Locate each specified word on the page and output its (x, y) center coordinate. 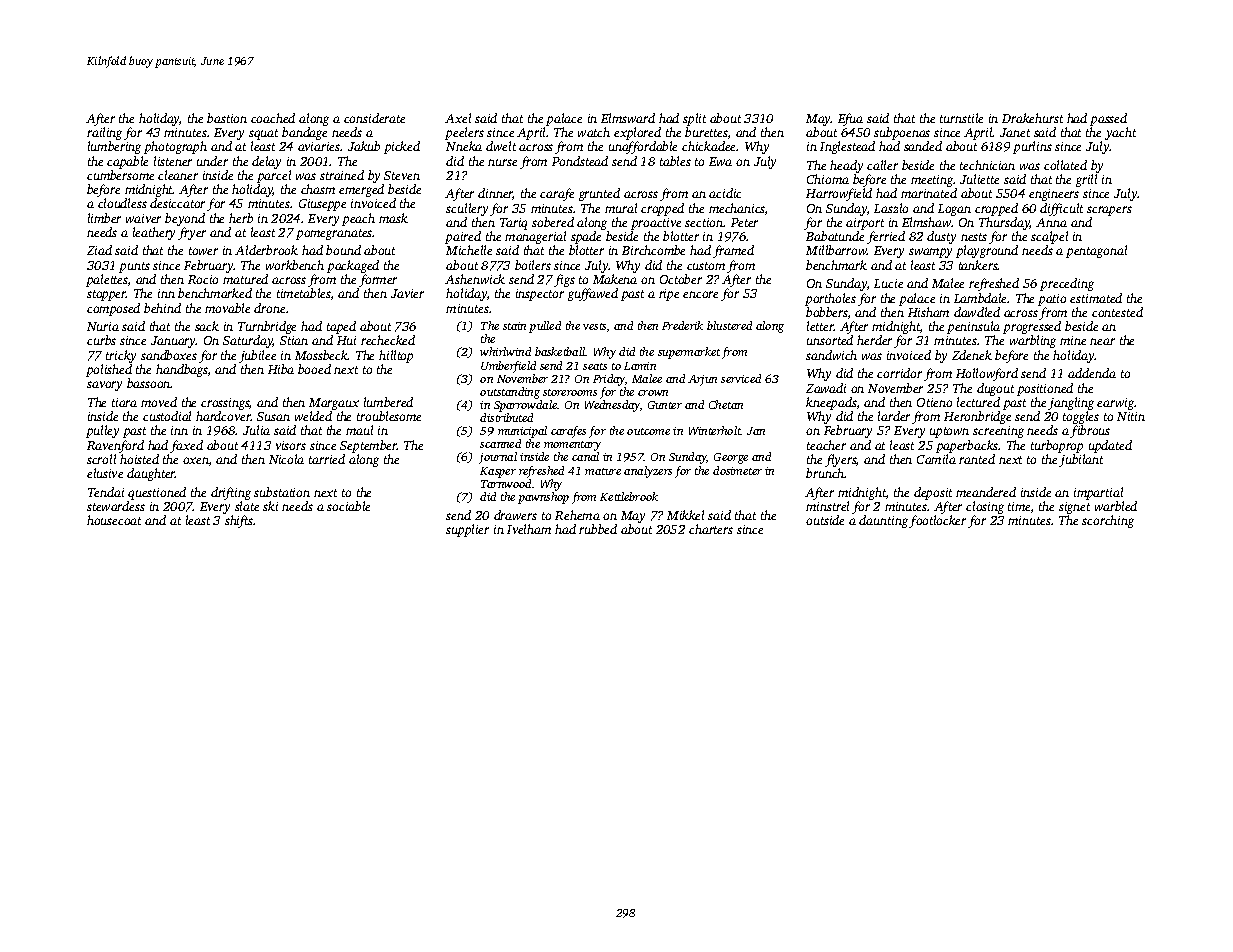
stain (514, 326)
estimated (1096, 298)
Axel (458, 118)
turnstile (961, 118)
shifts (239, 521)
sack (207, 326)
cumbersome (120, 175)
